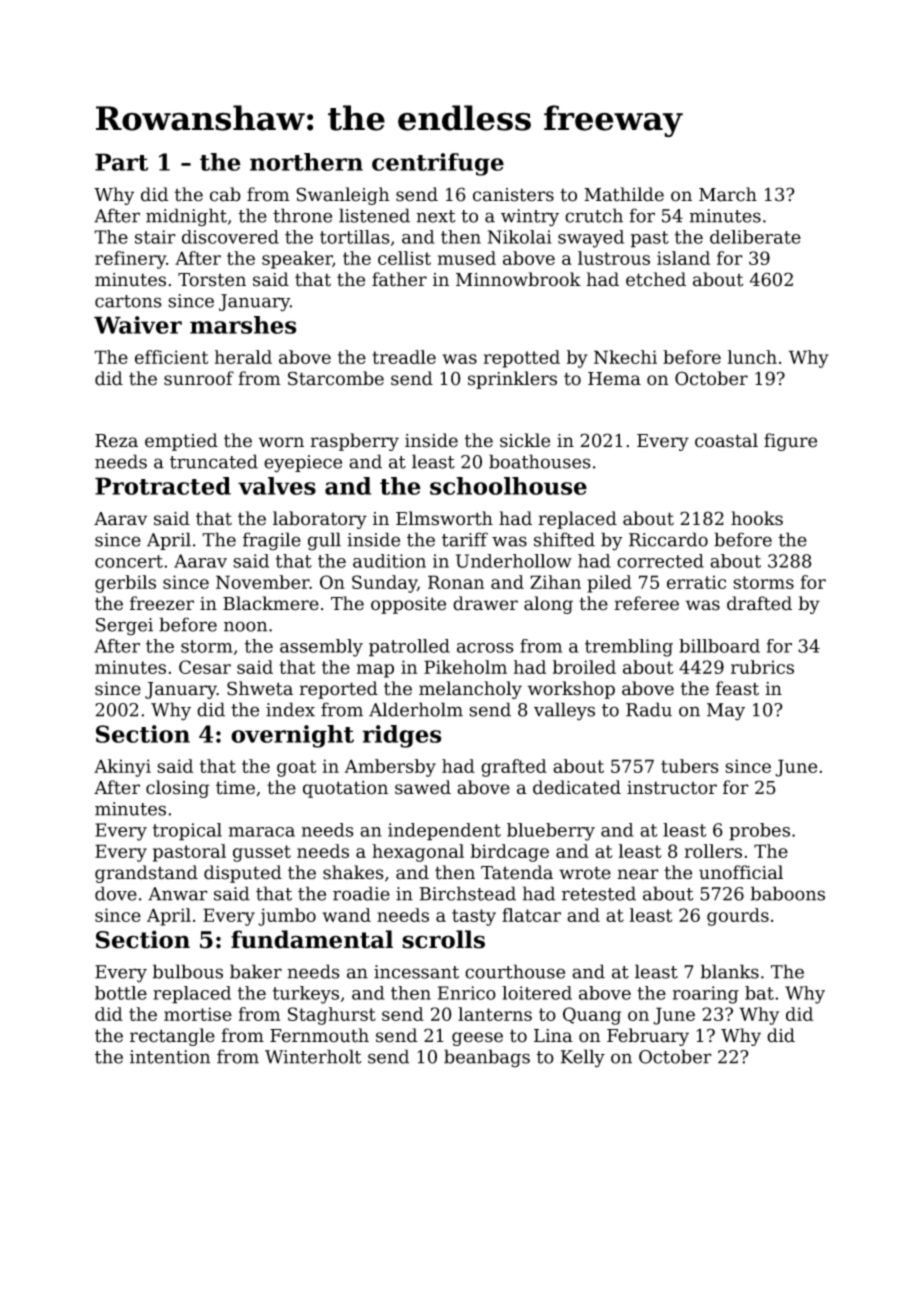 The image size is (924, 1308). I want to click on centrifuge, so click(438, 164).
